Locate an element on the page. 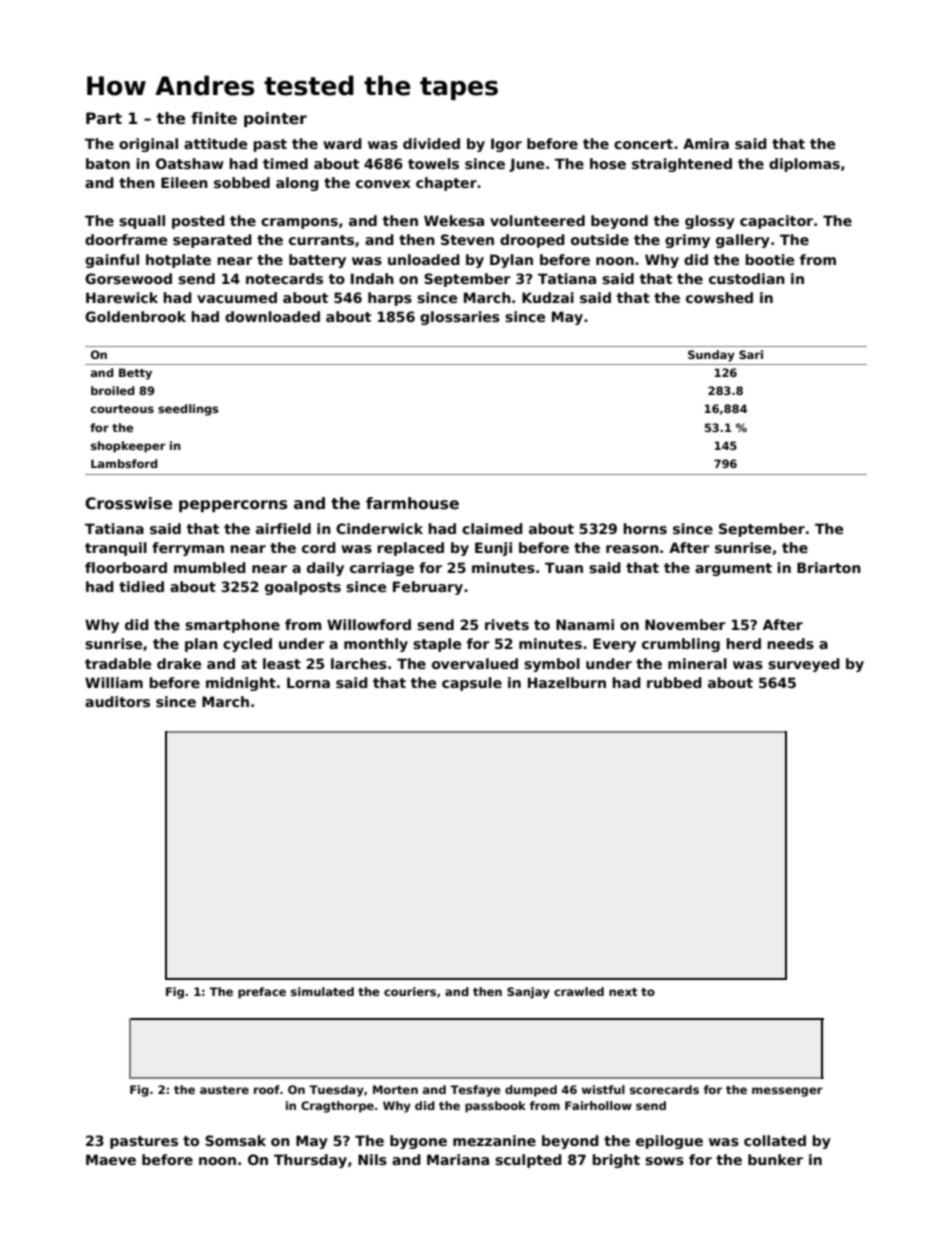  horns is located at coordinates (645, 528).
